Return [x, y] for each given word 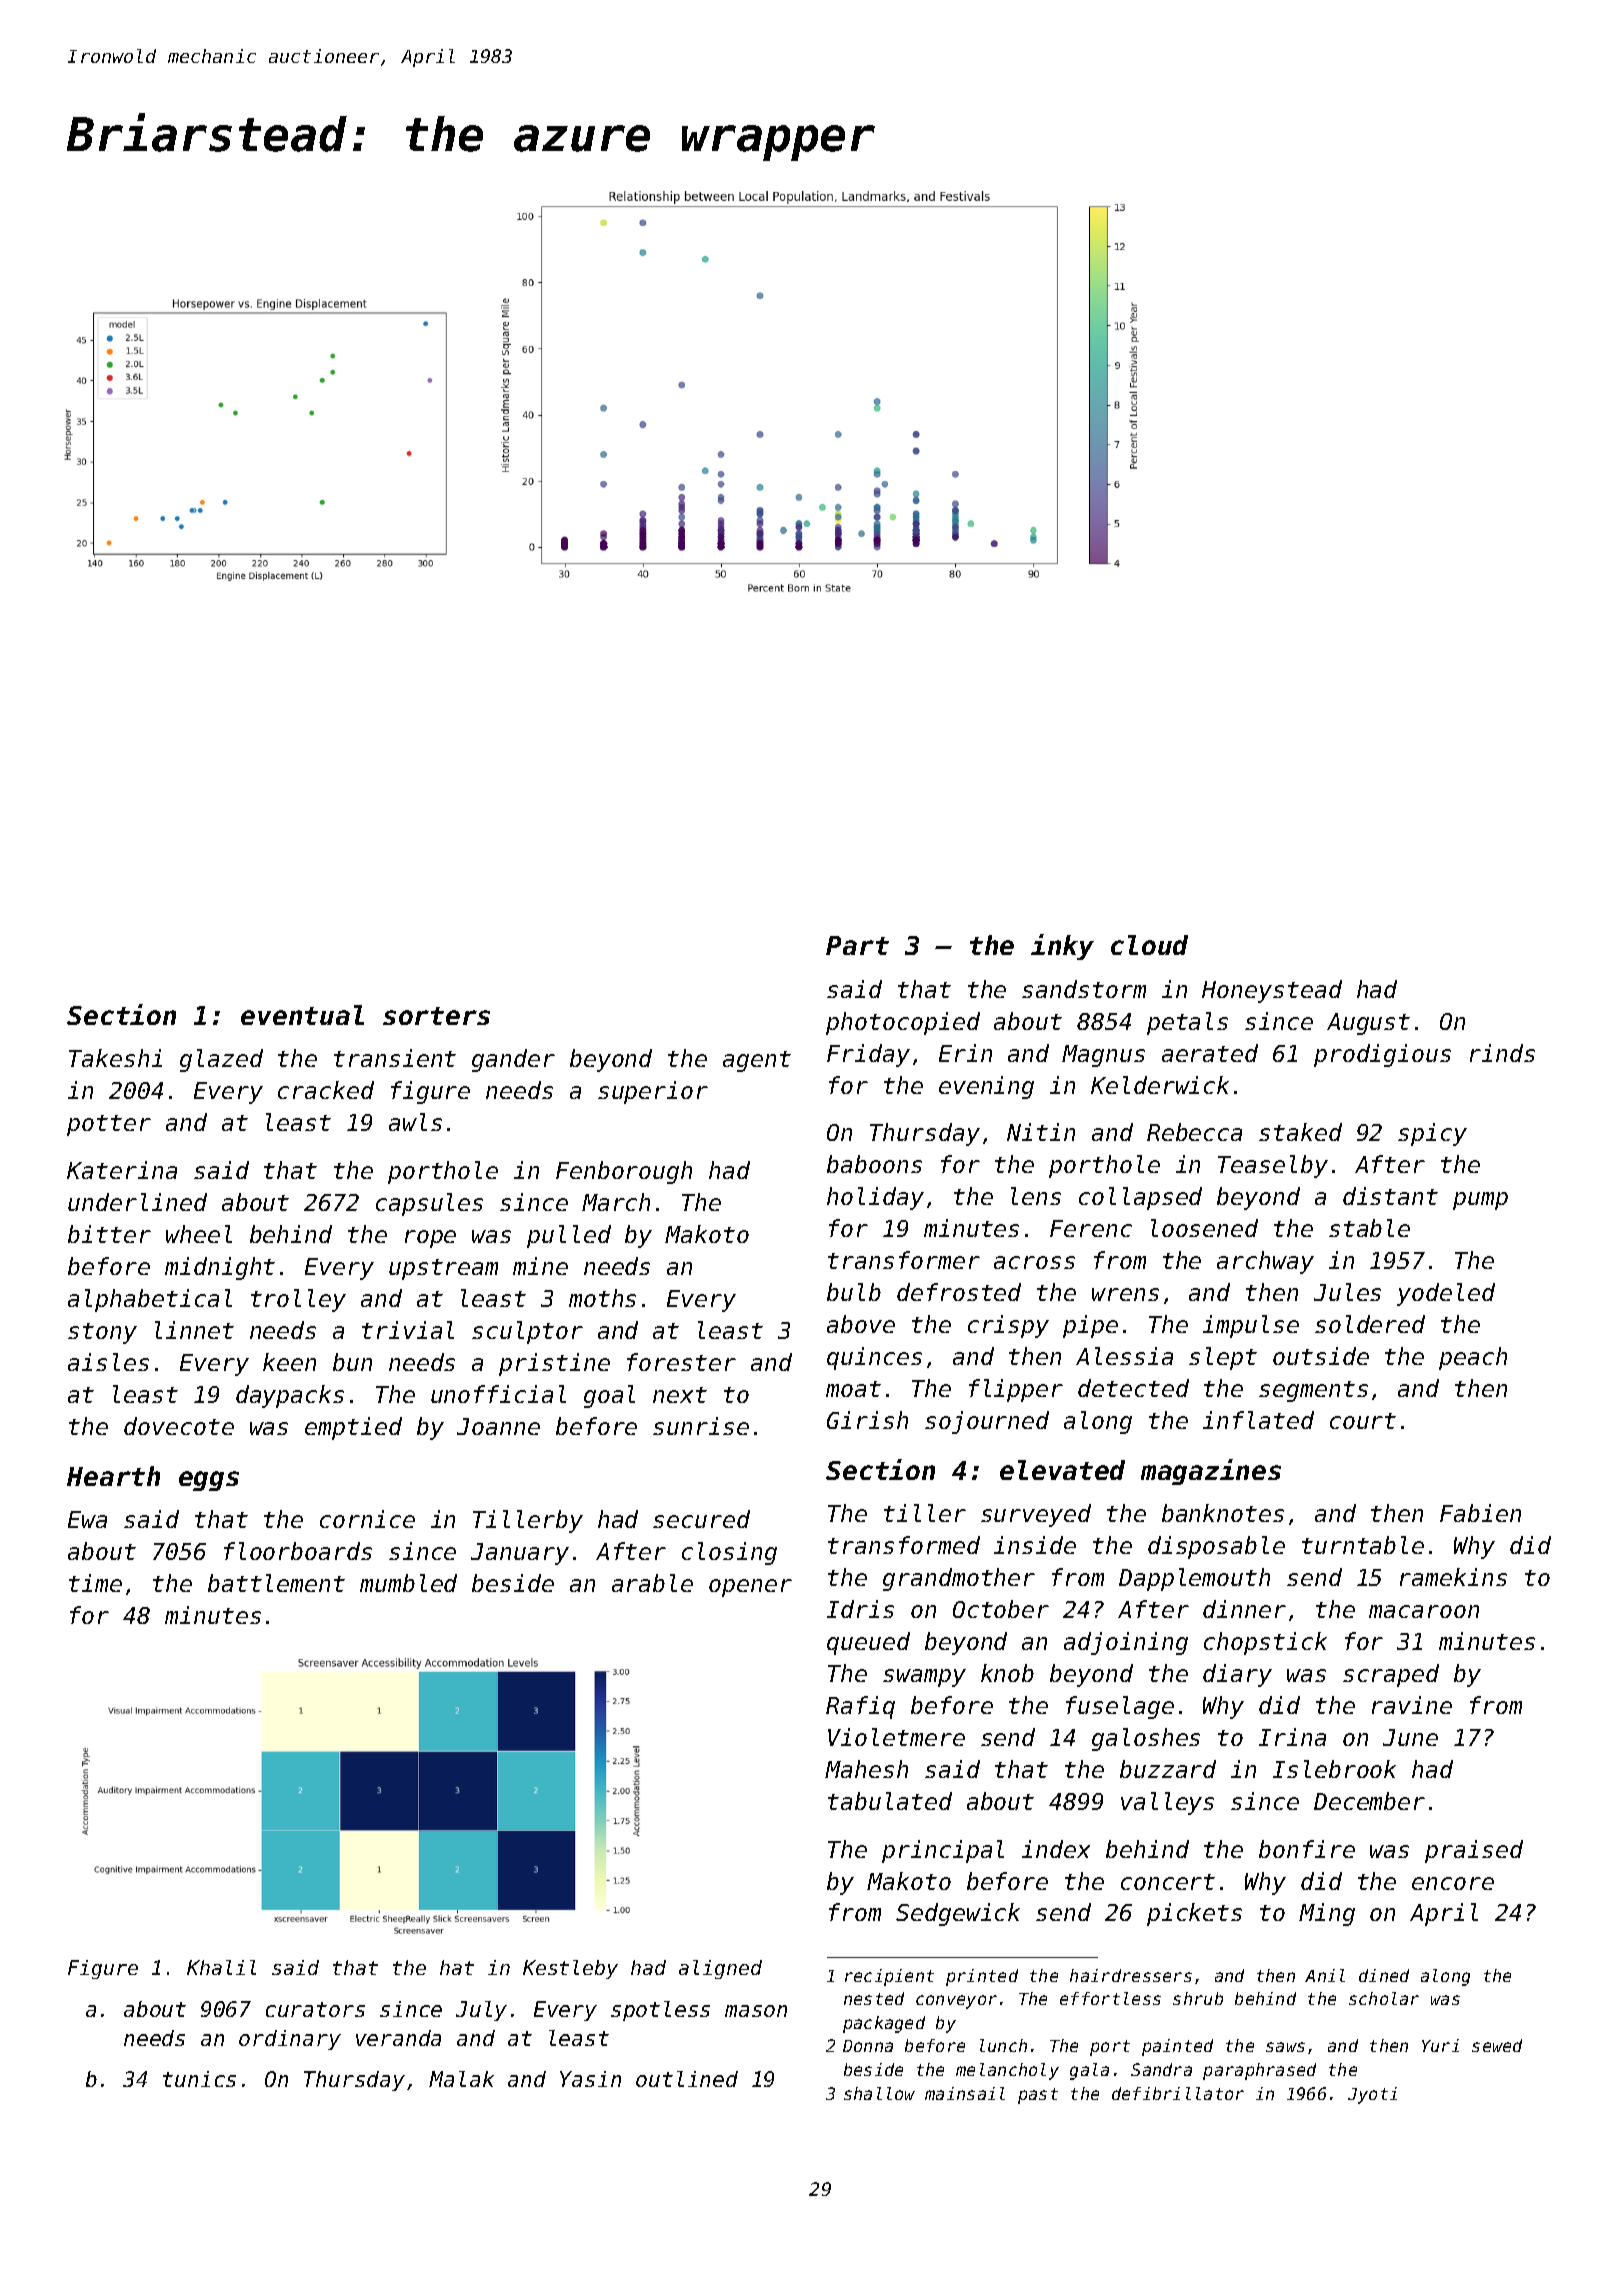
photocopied [903, 1023]
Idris [860, 1609]
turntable [1363, 1545]
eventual [302, 1015]
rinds [1502, 1053]
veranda [398, 2038]
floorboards [298, 1551]
